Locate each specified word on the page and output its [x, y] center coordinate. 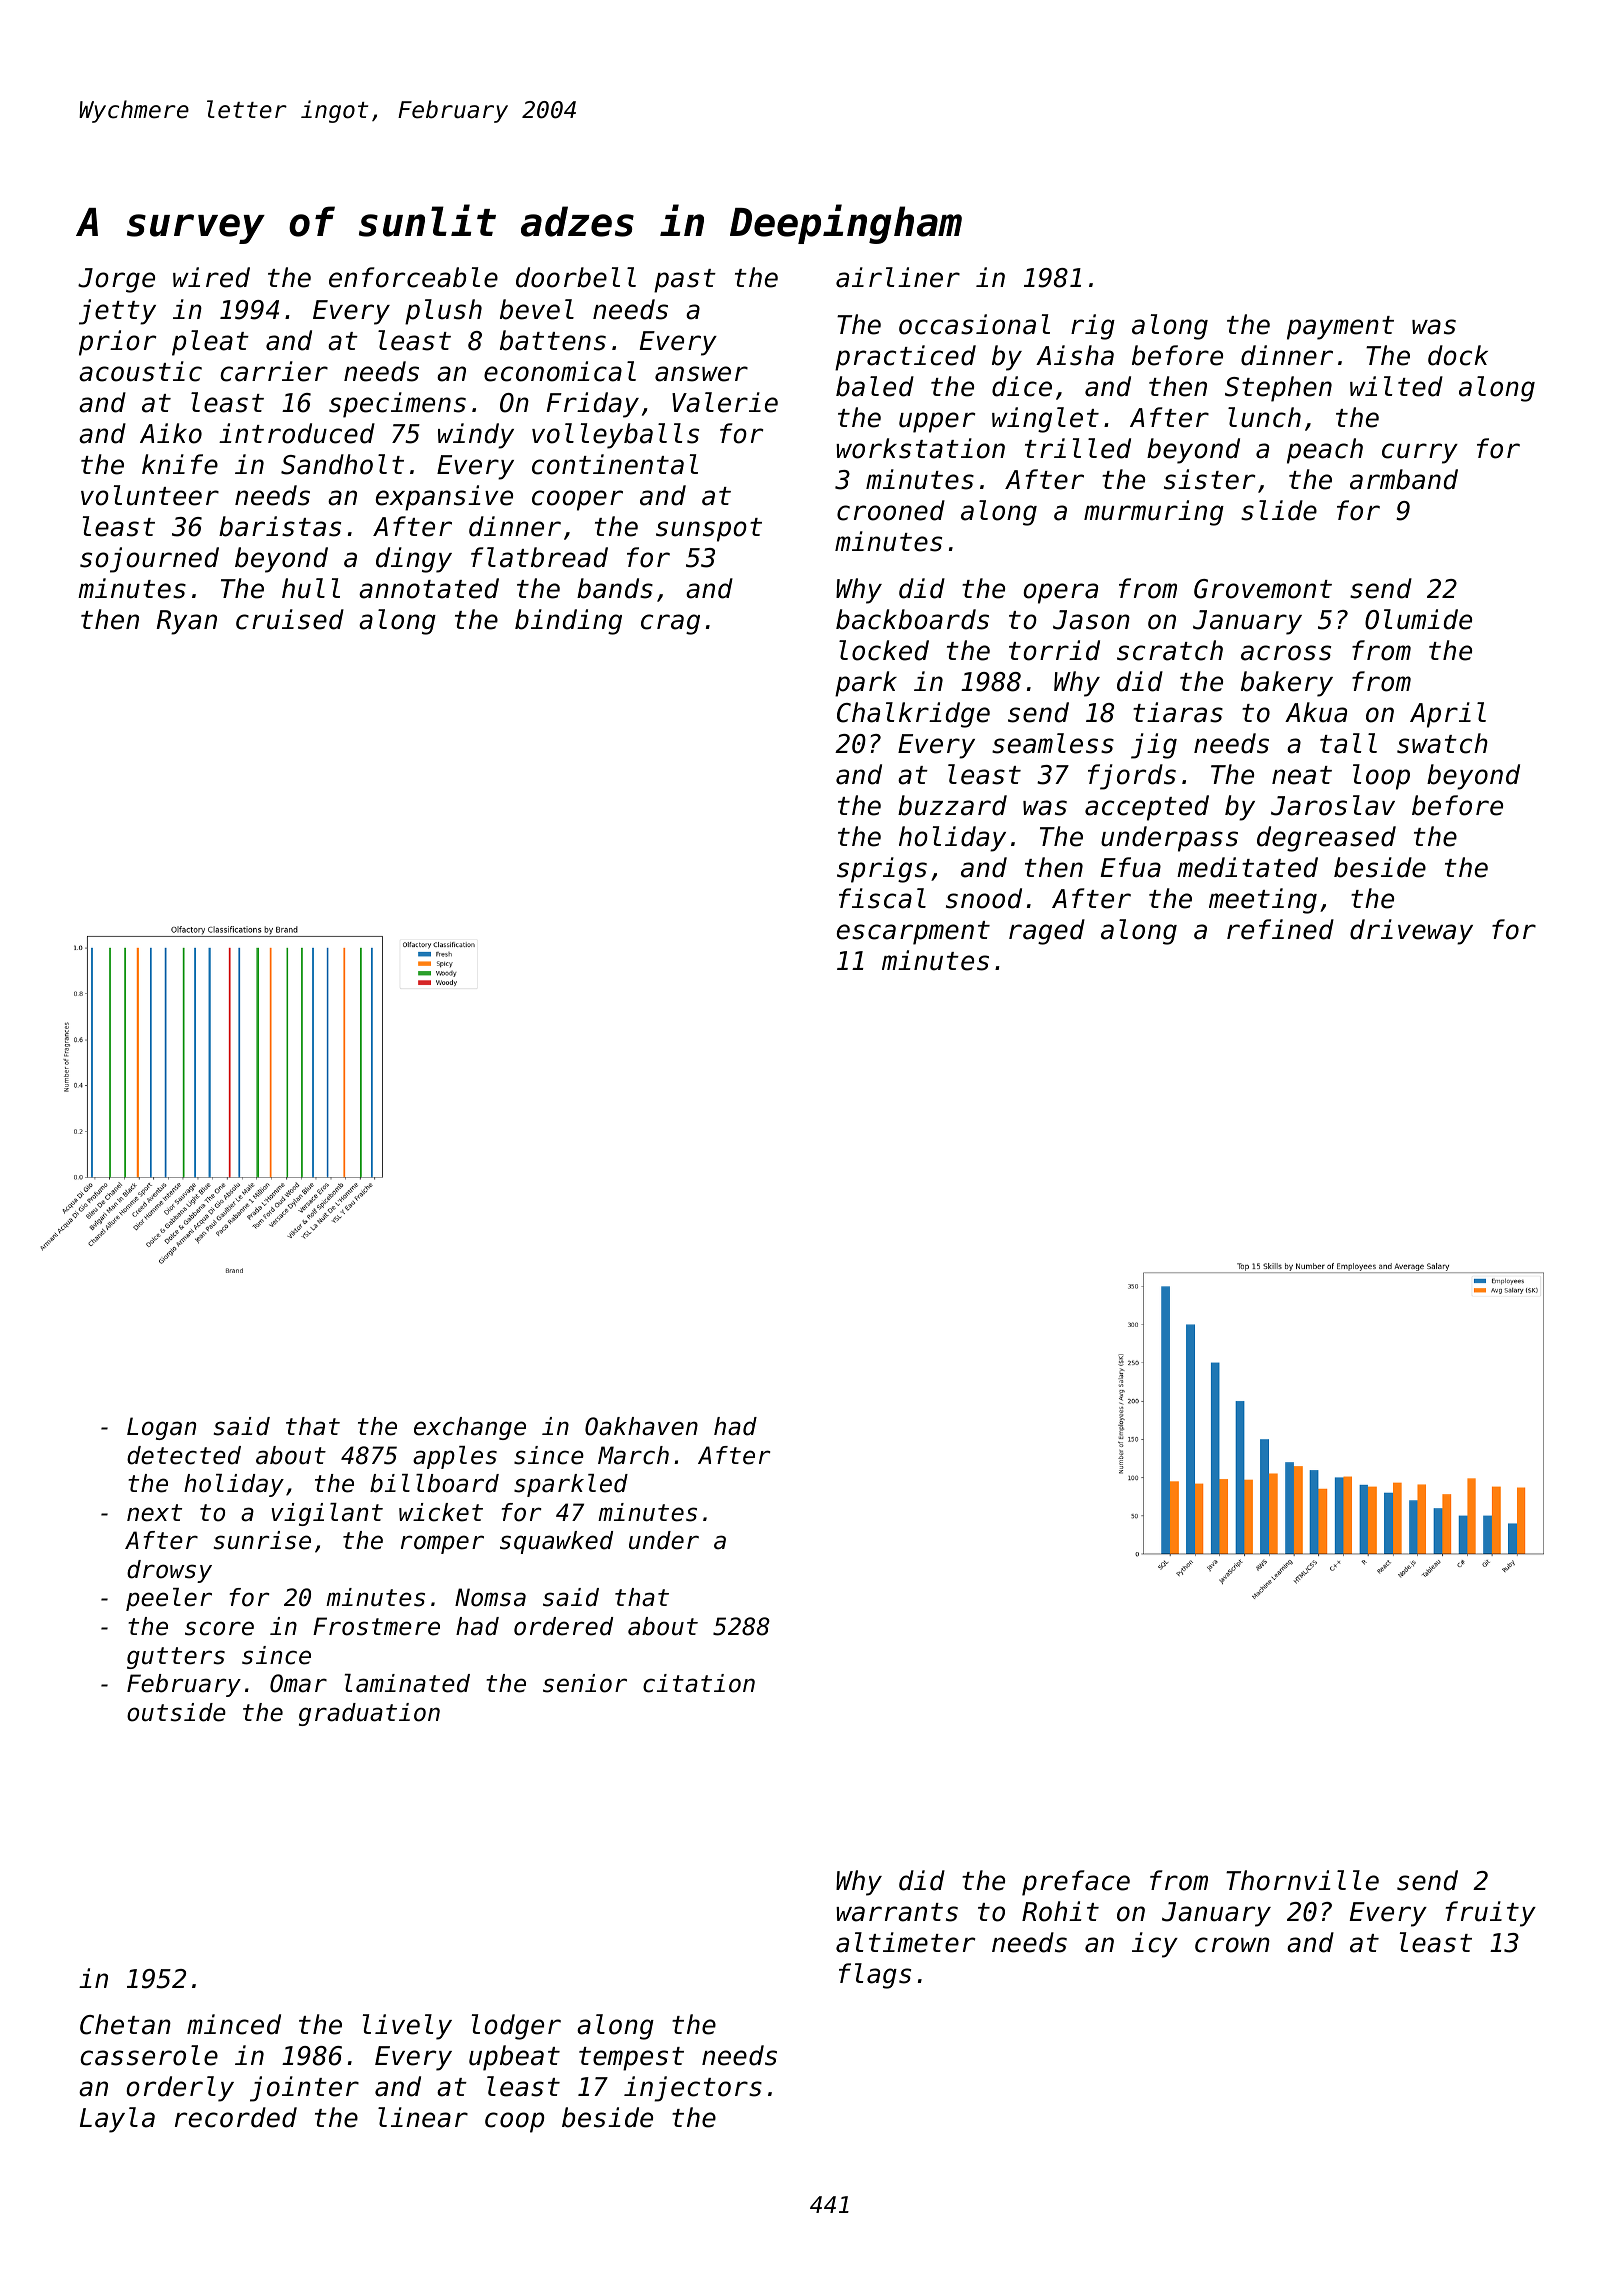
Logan [161, 1428]
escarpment [913, 933]
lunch [1264, 417]
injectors [693, 2089]
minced [234, 2024]
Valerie [725, 402]
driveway [1411, 932]
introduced [297, 433]
